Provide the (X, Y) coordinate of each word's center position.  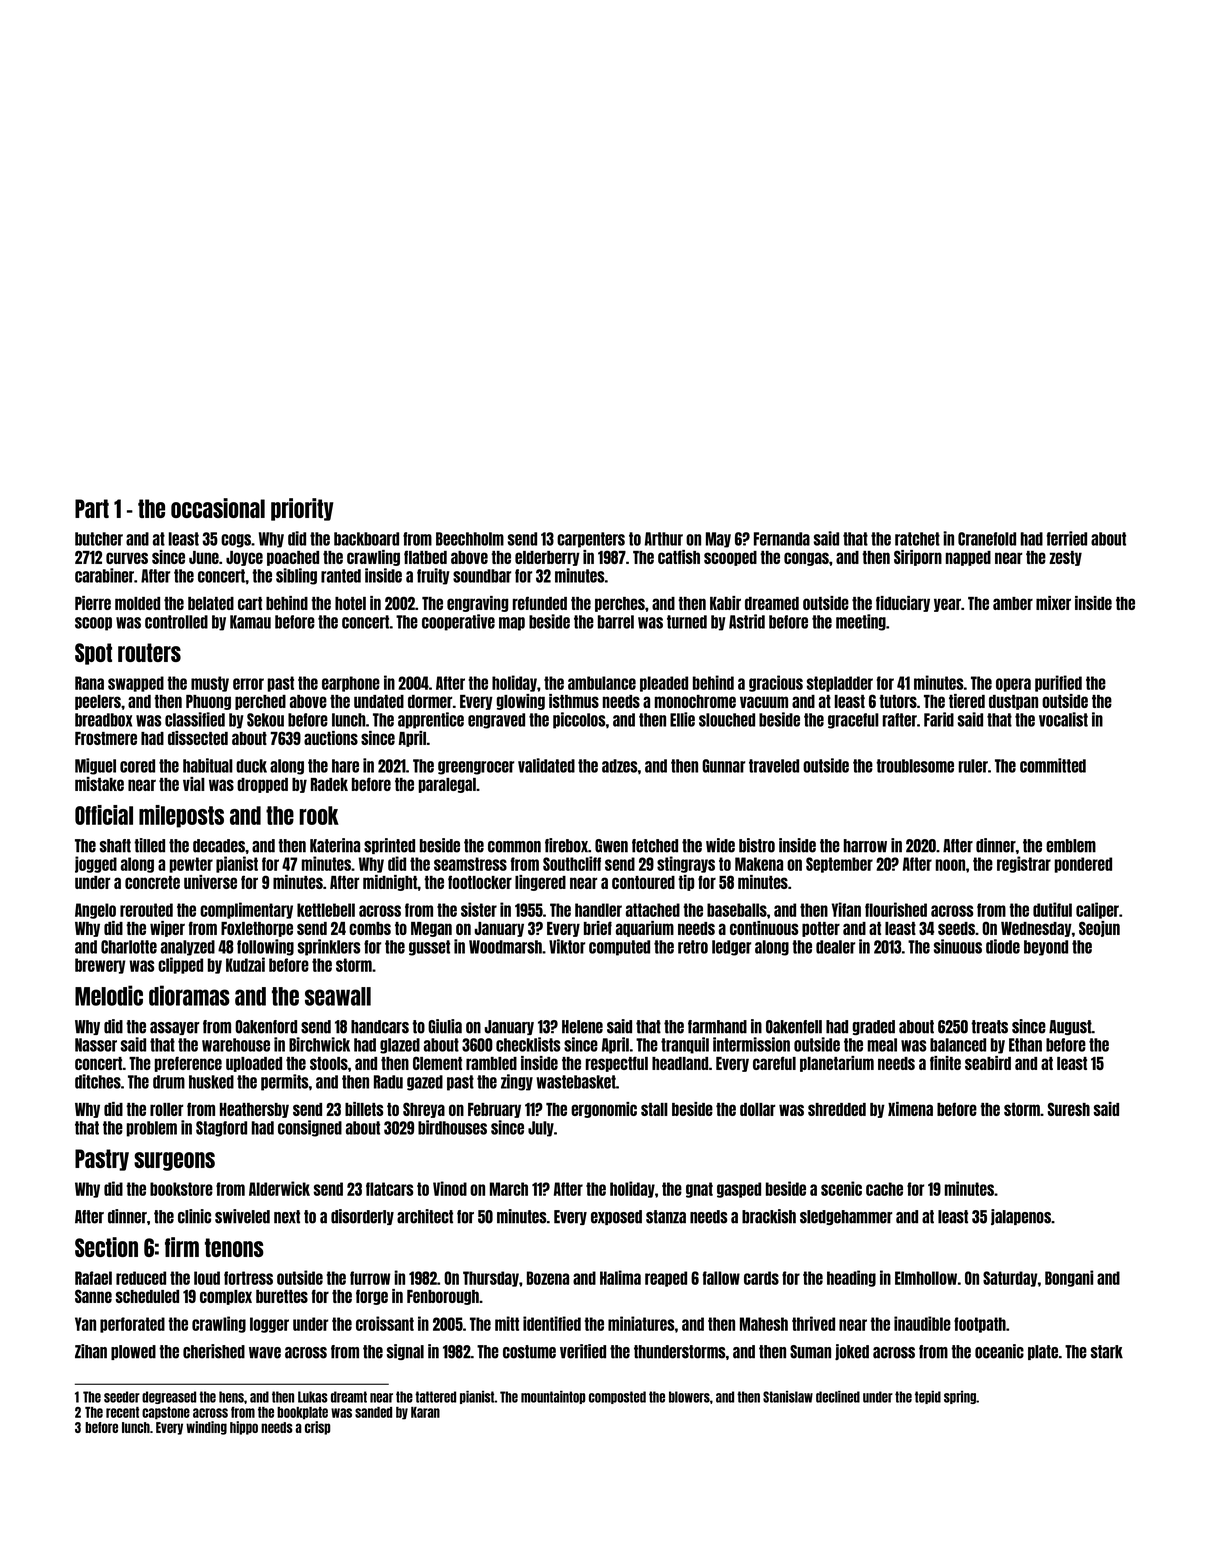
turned (687, 622)
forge (372, 1297)
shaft (115, 846)
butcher (99, 539)
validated (546, 765)
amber (1013, 603)
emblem (1071, 846)
